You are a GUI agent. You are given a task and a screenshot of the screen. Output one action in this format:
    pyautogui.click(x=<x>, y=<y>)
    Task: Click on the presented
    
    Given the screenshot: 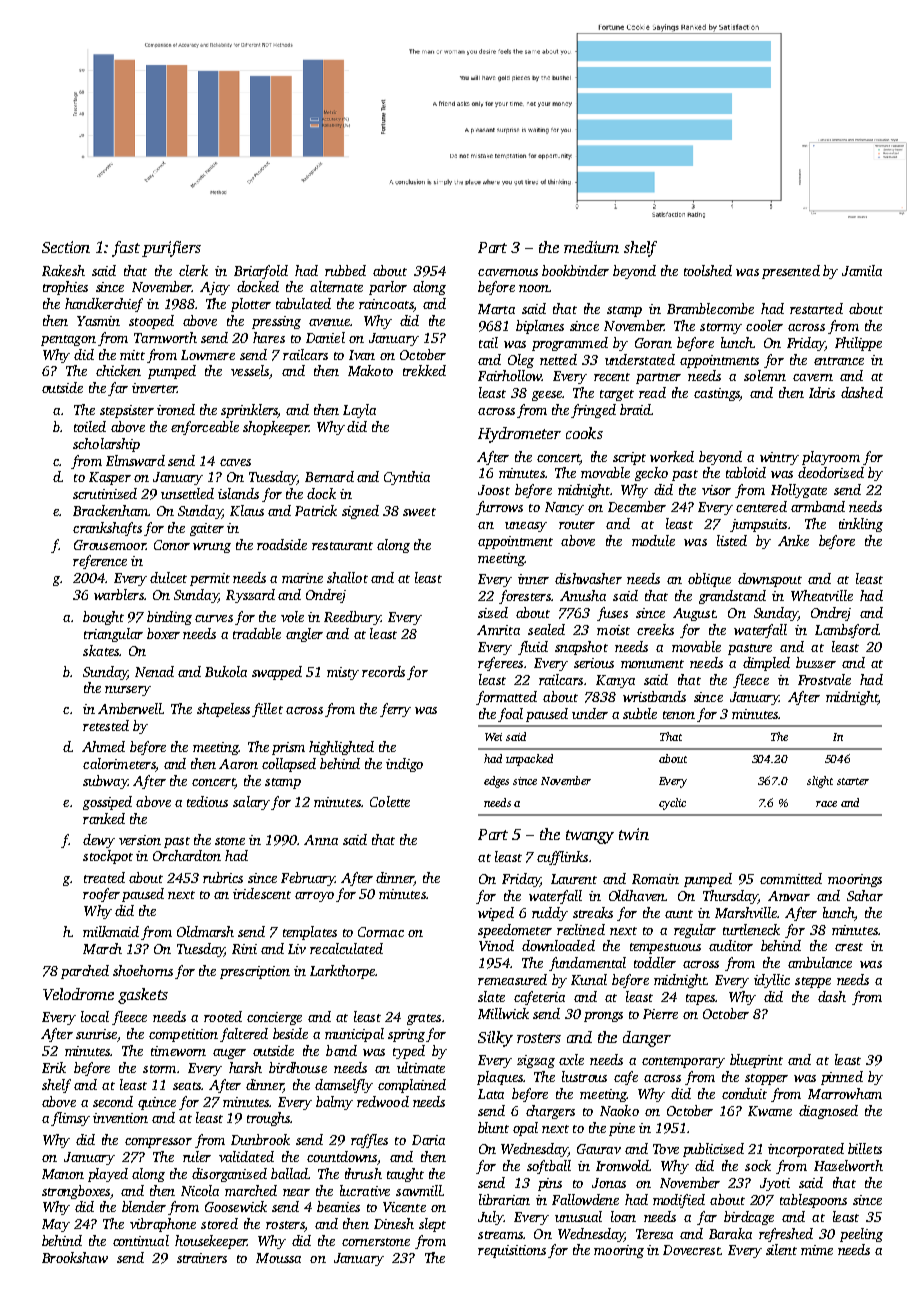 What is the action you would take?
    pyautogui.click(x=791, y=272)
